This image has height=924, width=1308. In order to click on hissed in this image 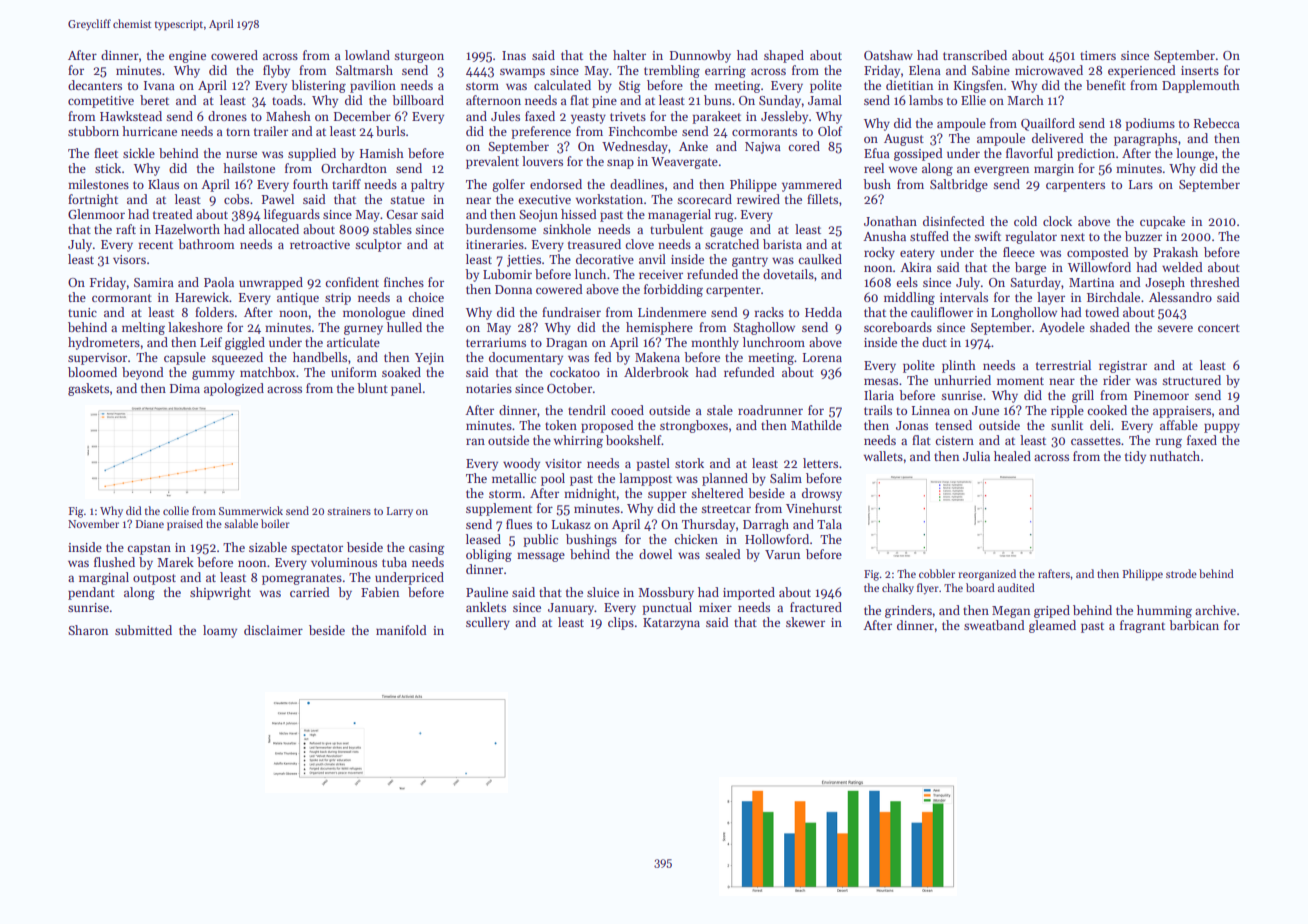, I will do `click(579, 214)`.
